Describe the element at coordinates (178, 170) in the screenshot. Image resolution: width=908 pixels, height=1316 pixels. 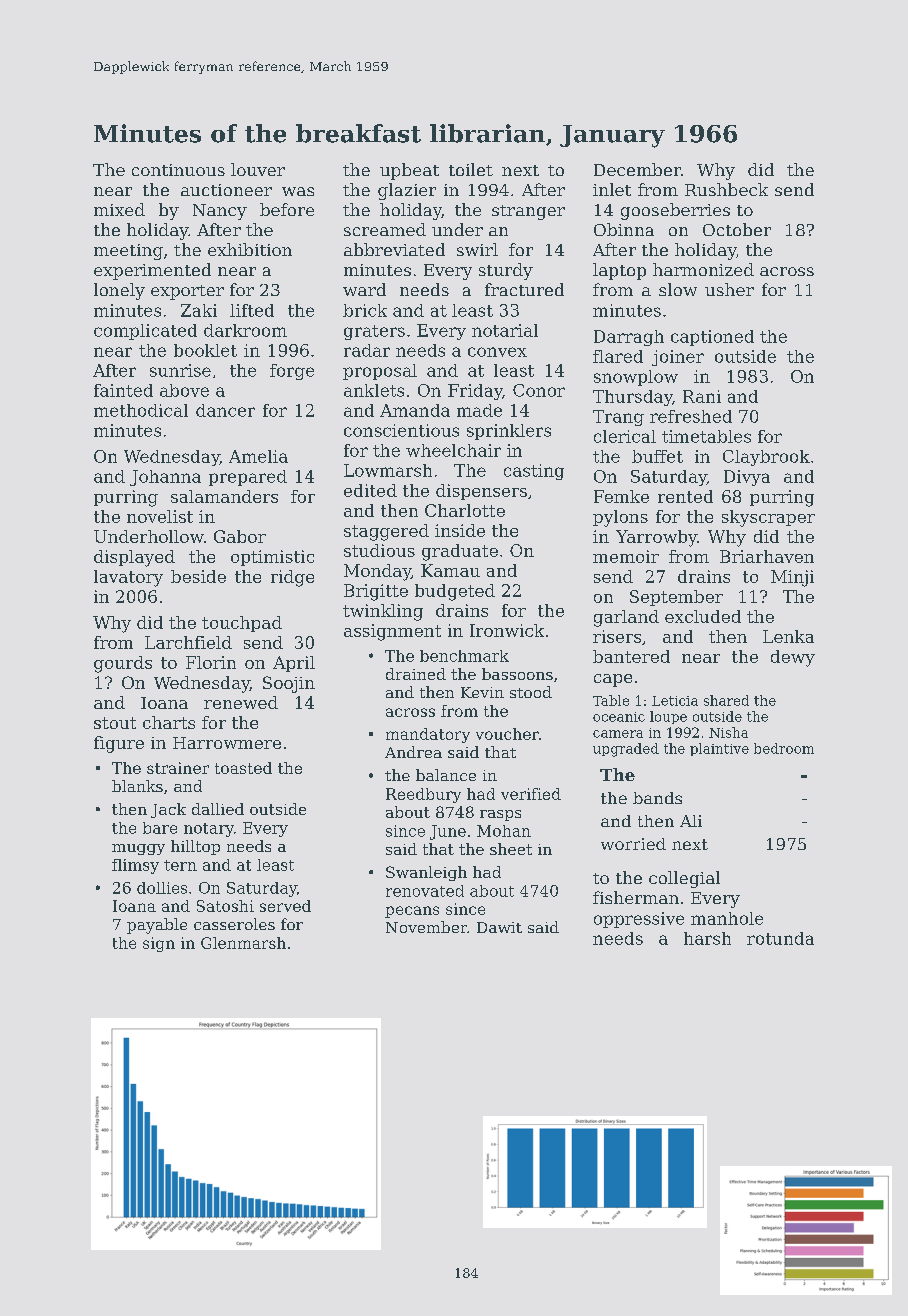
I see `continuous` at that location.
